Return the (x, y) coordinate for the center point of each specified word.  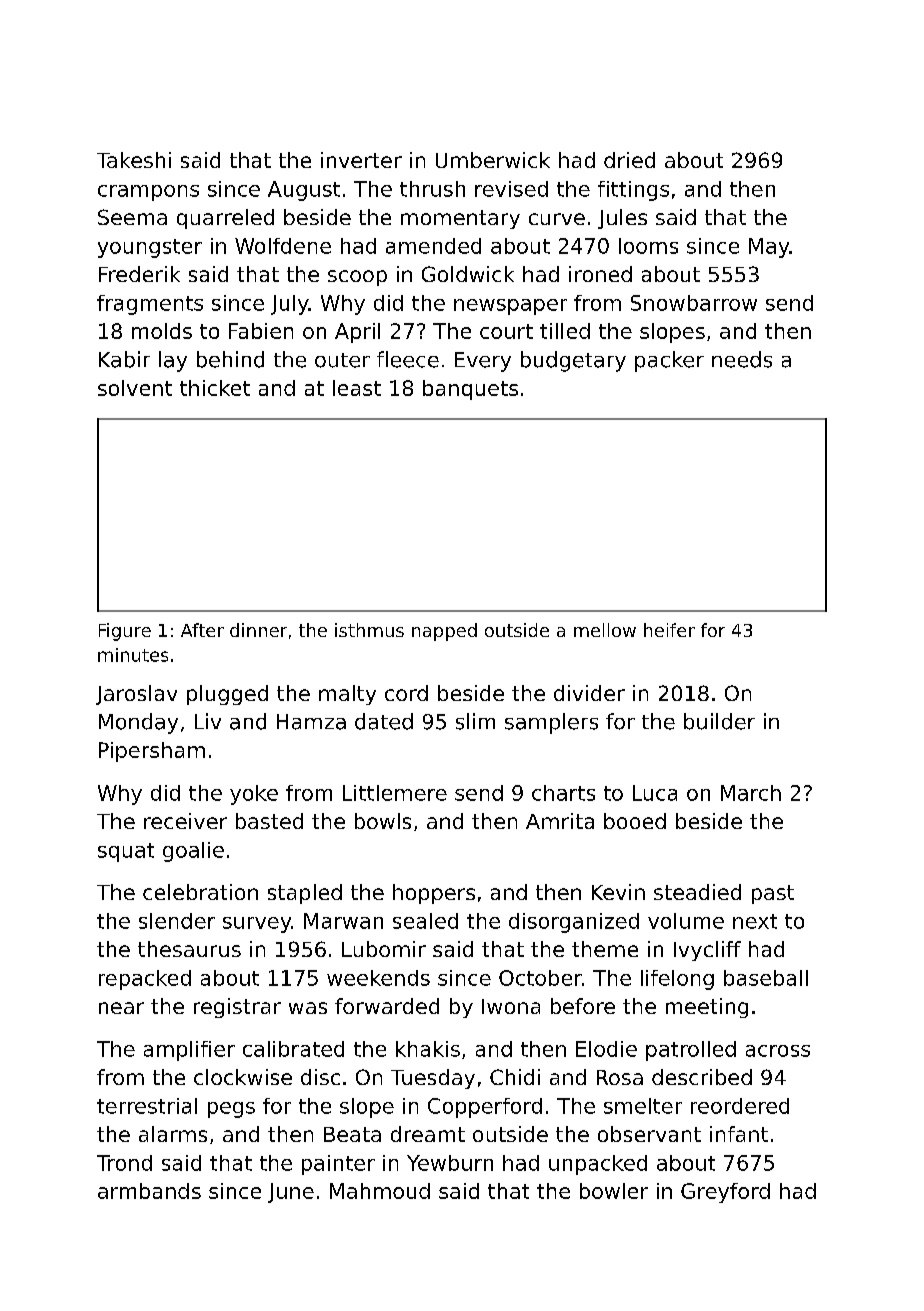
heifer (669, 630)
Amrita (560, 821)
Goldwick (468, 274)
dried (629, 160)
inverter (361, 160)
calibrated (293, 1049)
